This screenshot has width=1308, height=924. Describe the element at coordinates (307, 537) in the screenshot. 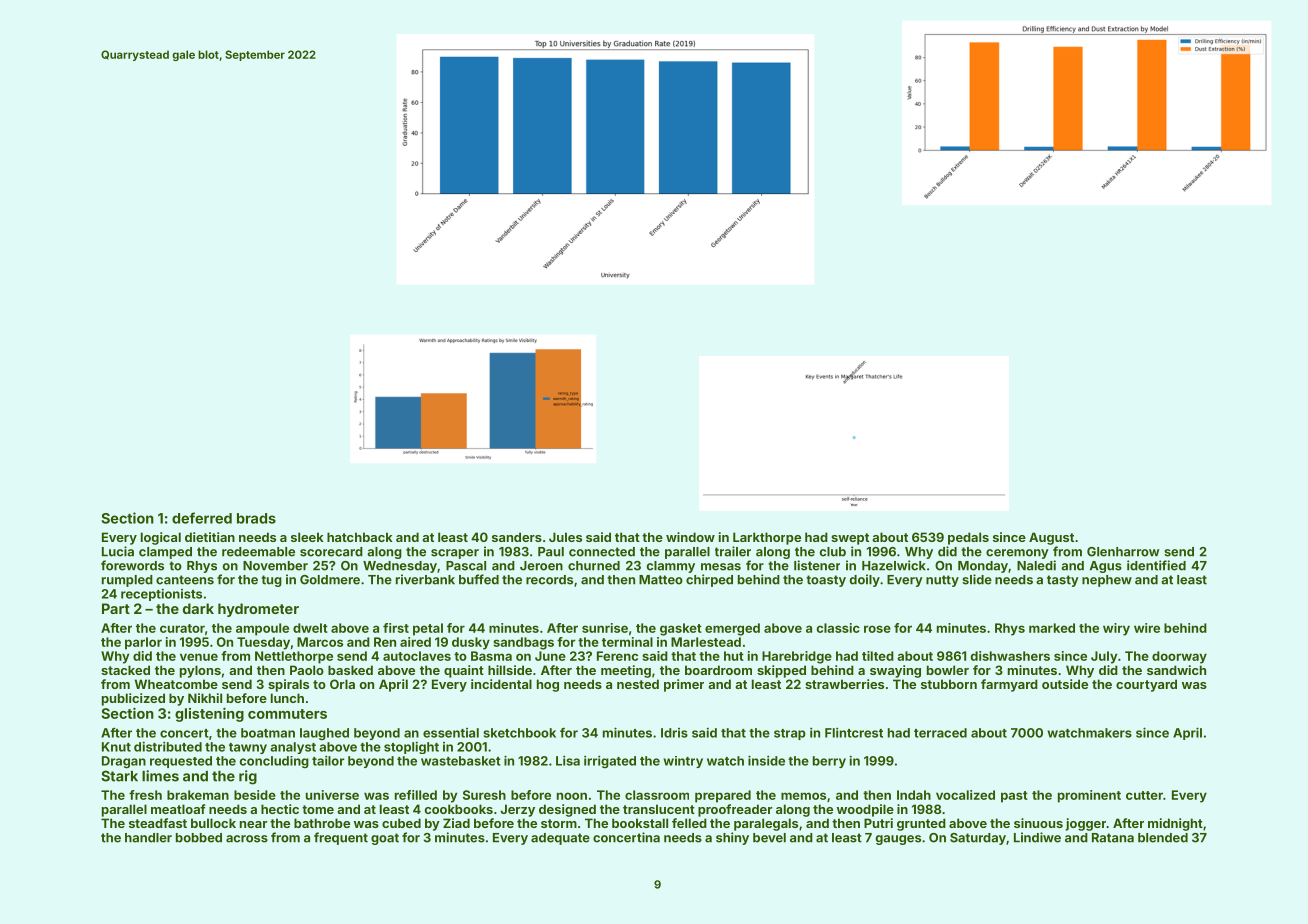

I see `sleek` at that location.
